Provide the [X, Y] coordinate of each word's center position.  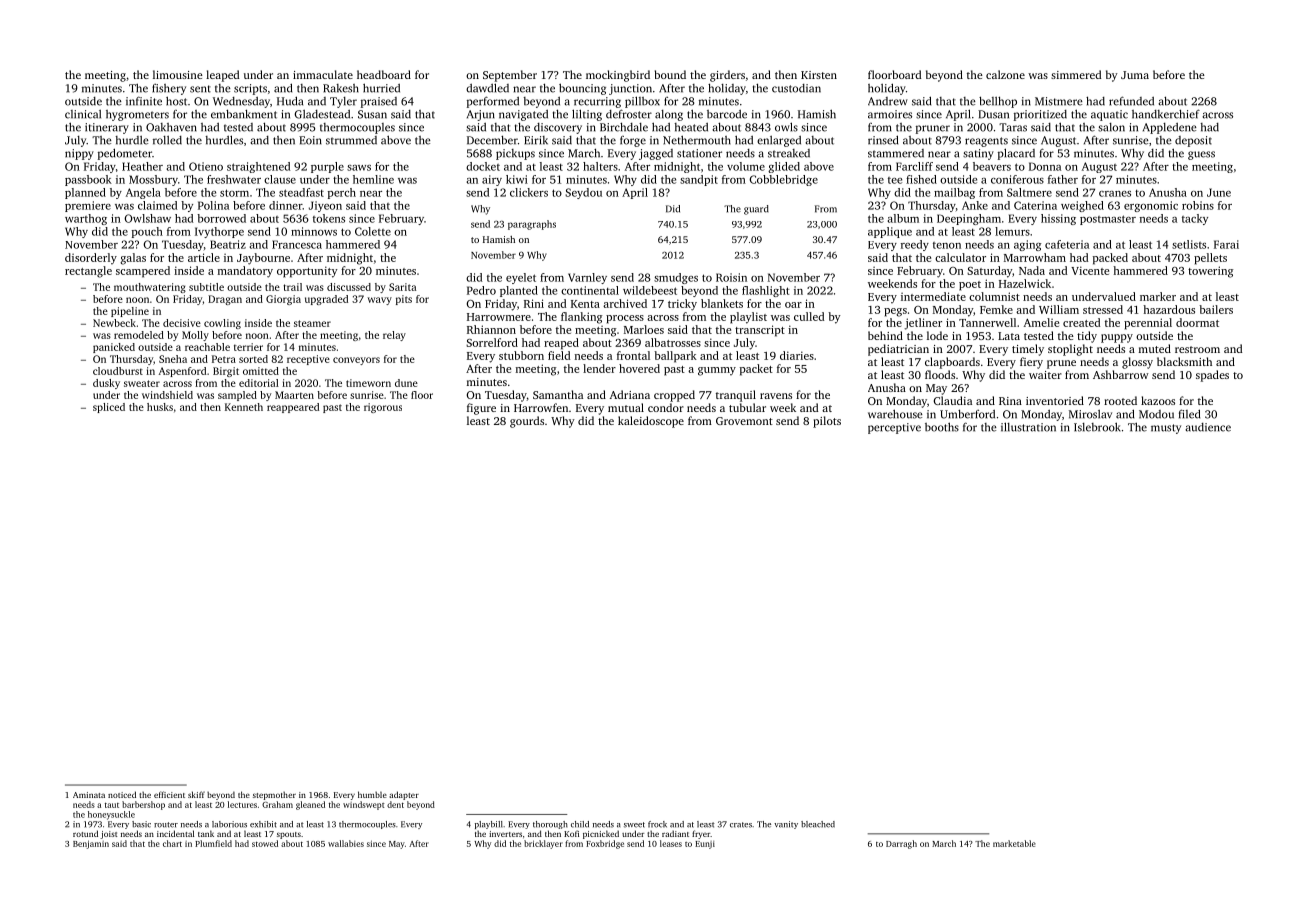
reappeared [293, 408]
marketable [1014, 843]
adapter [404, 795]
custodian [796, 88]
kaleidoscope [651, 422]
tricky [682, 305]
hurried [381, 88]
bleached [818, 824]
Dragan [225, 300]
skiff [196, 794]
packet [756, 370]
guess [1201, 155]
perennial [1148, 324]
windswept [364, 805]
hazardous [1169, 309]
